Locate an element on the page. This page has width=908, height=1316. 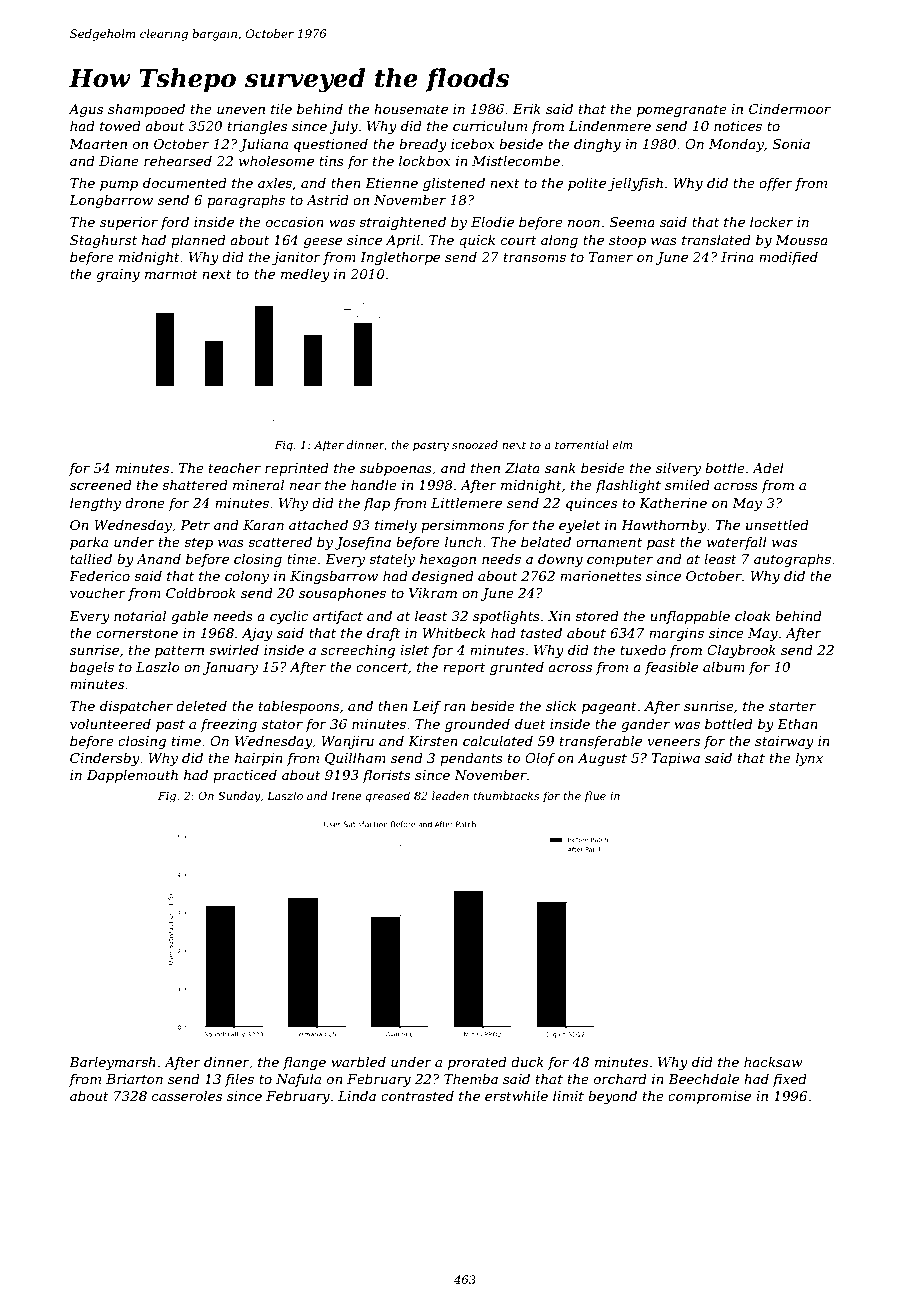
Barleymarsh is located at coordinates (112, 1063).
